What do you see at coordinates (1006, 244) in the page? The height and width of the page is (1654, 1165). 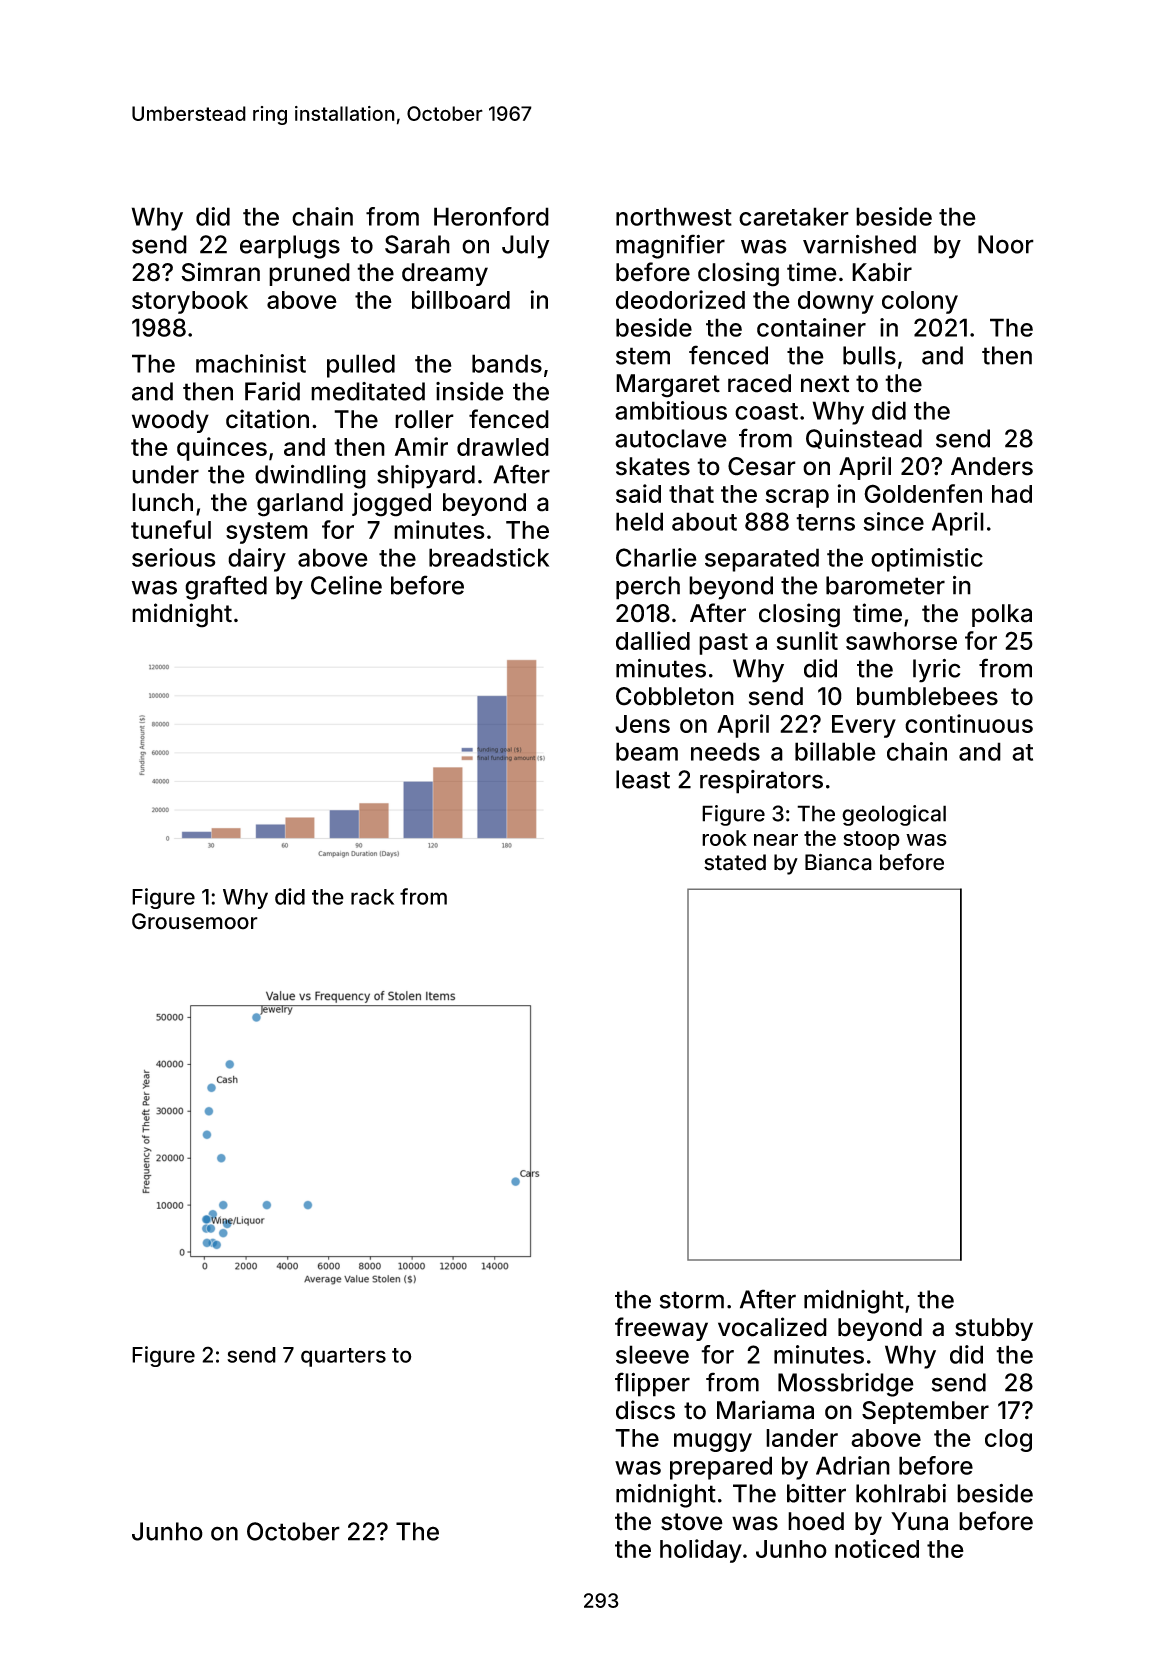 I see `Noor` at bounding box center [1006, 244].
